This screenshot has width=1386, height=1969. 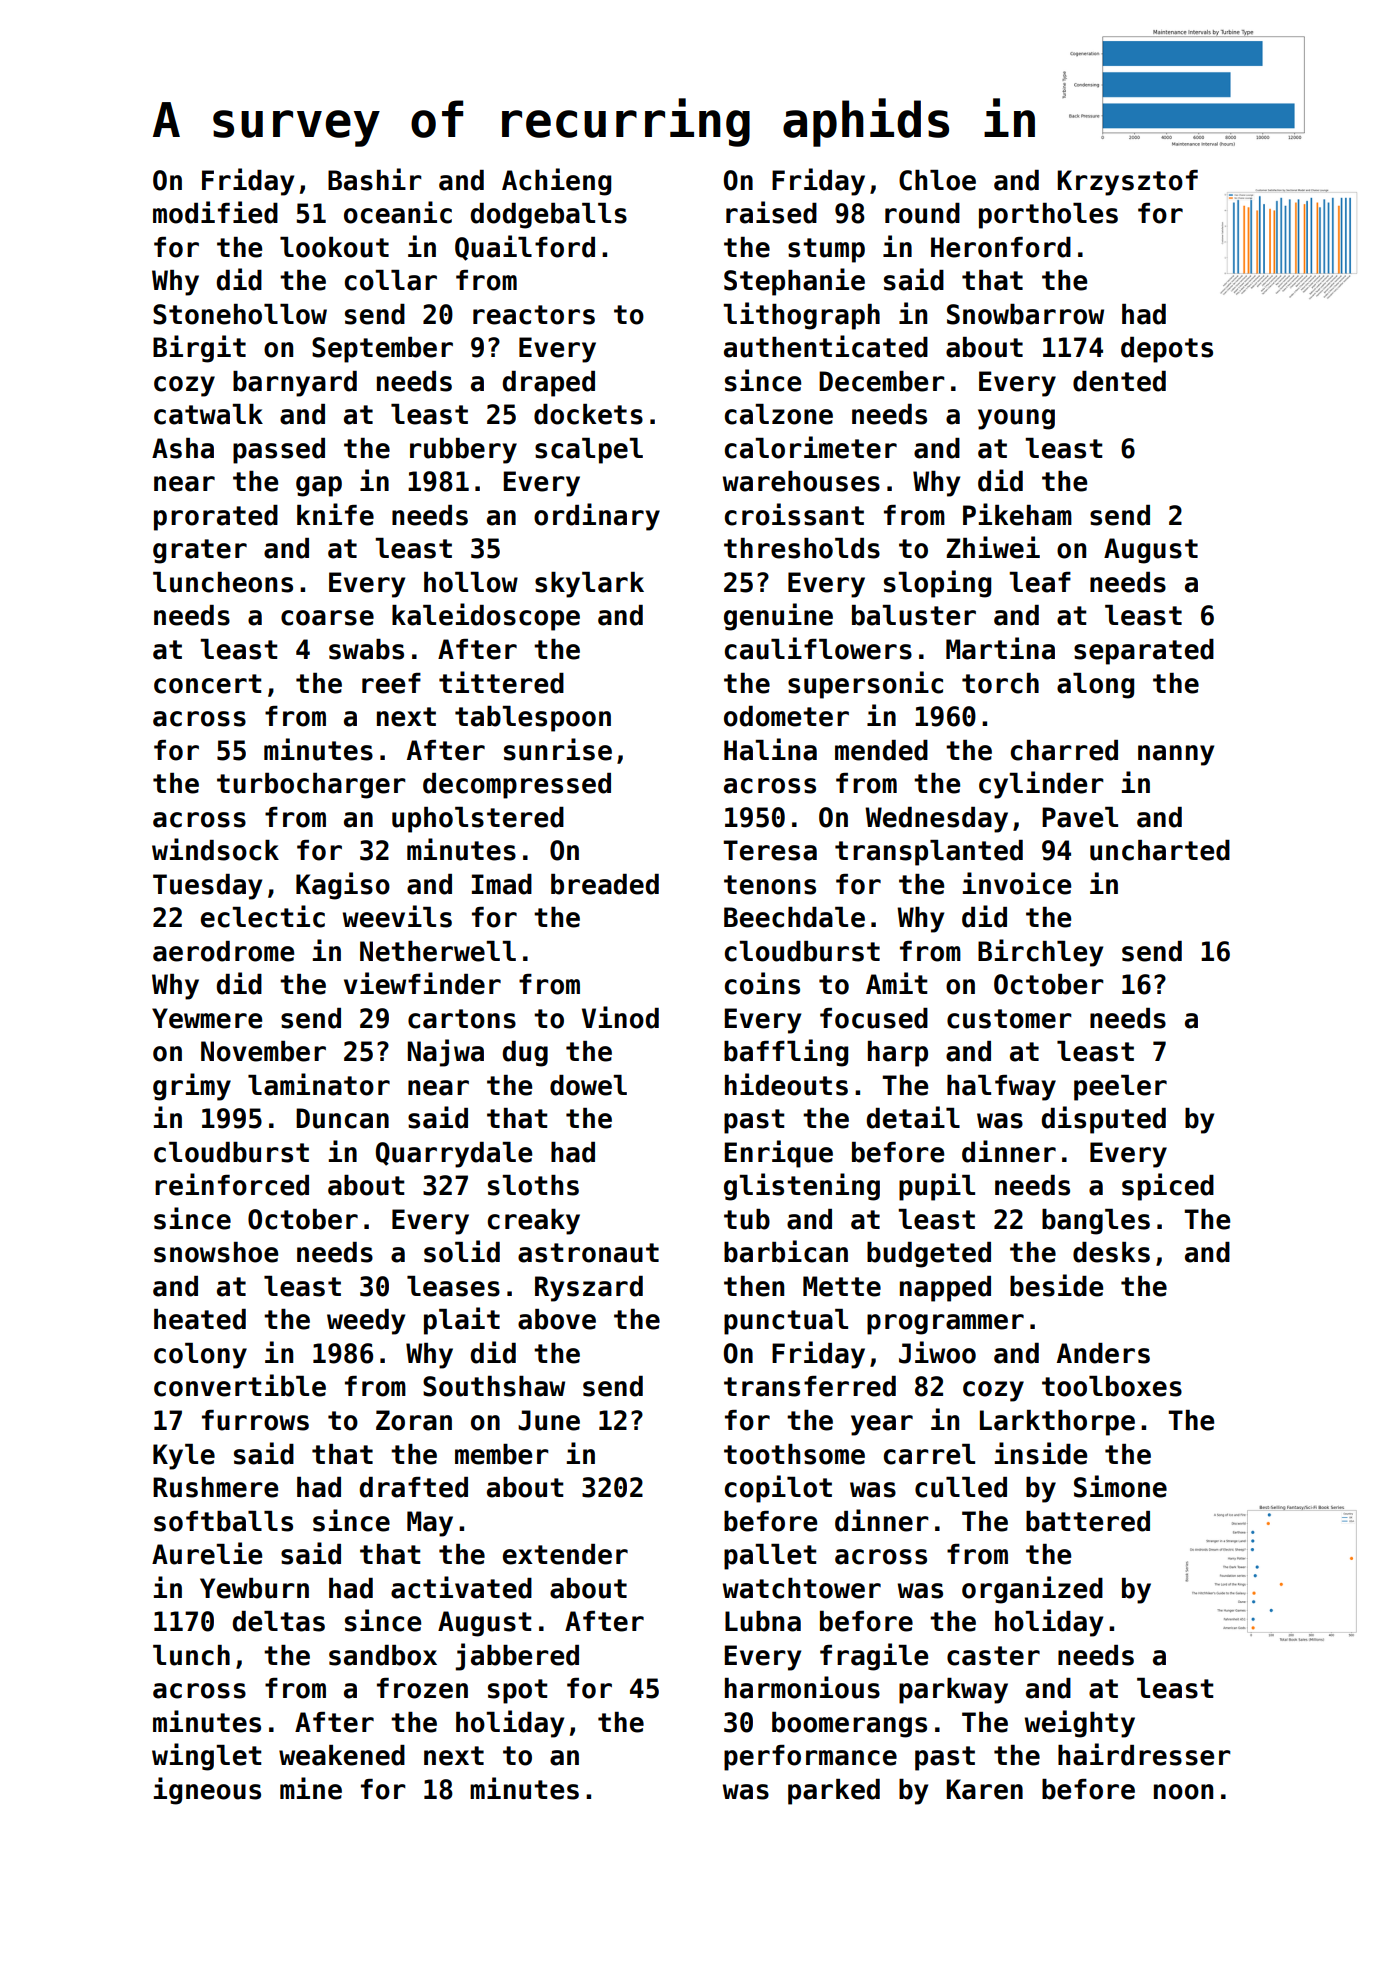 I want to click on pallet, so click(x=770, y=1557).
